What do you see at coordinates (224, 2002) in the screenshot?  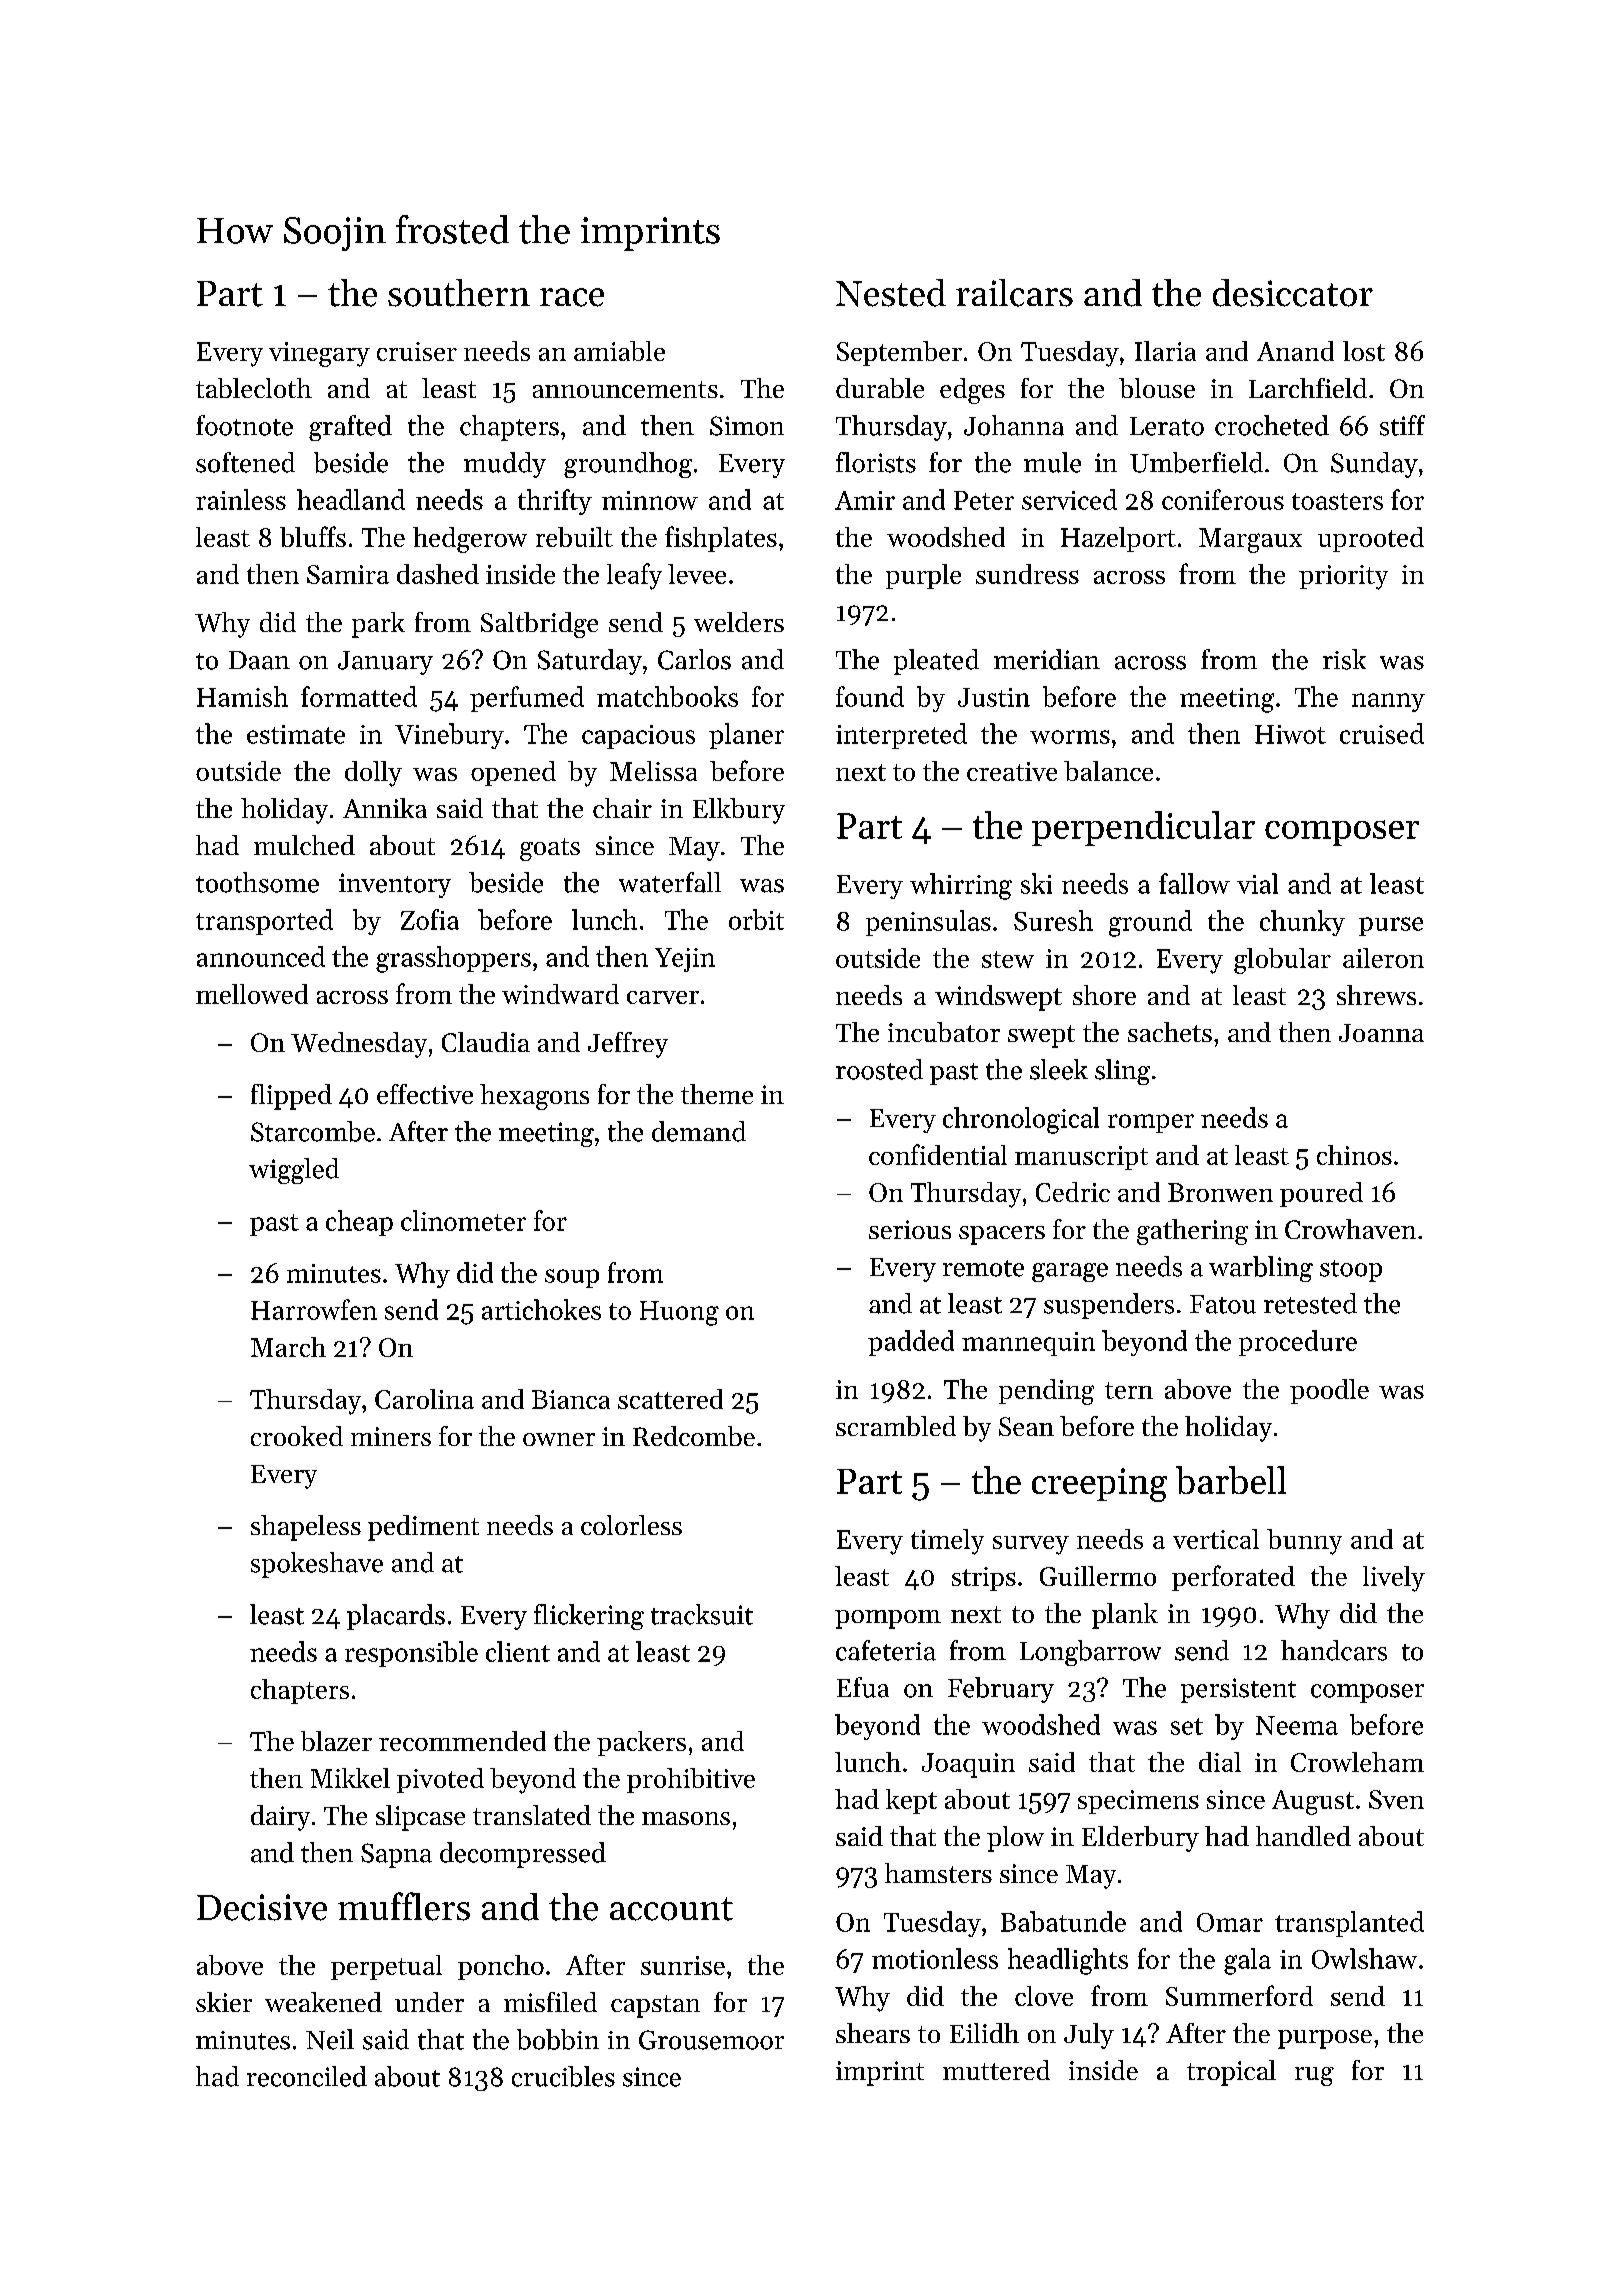 I see `skier` at bounding box center [224, 2002].
